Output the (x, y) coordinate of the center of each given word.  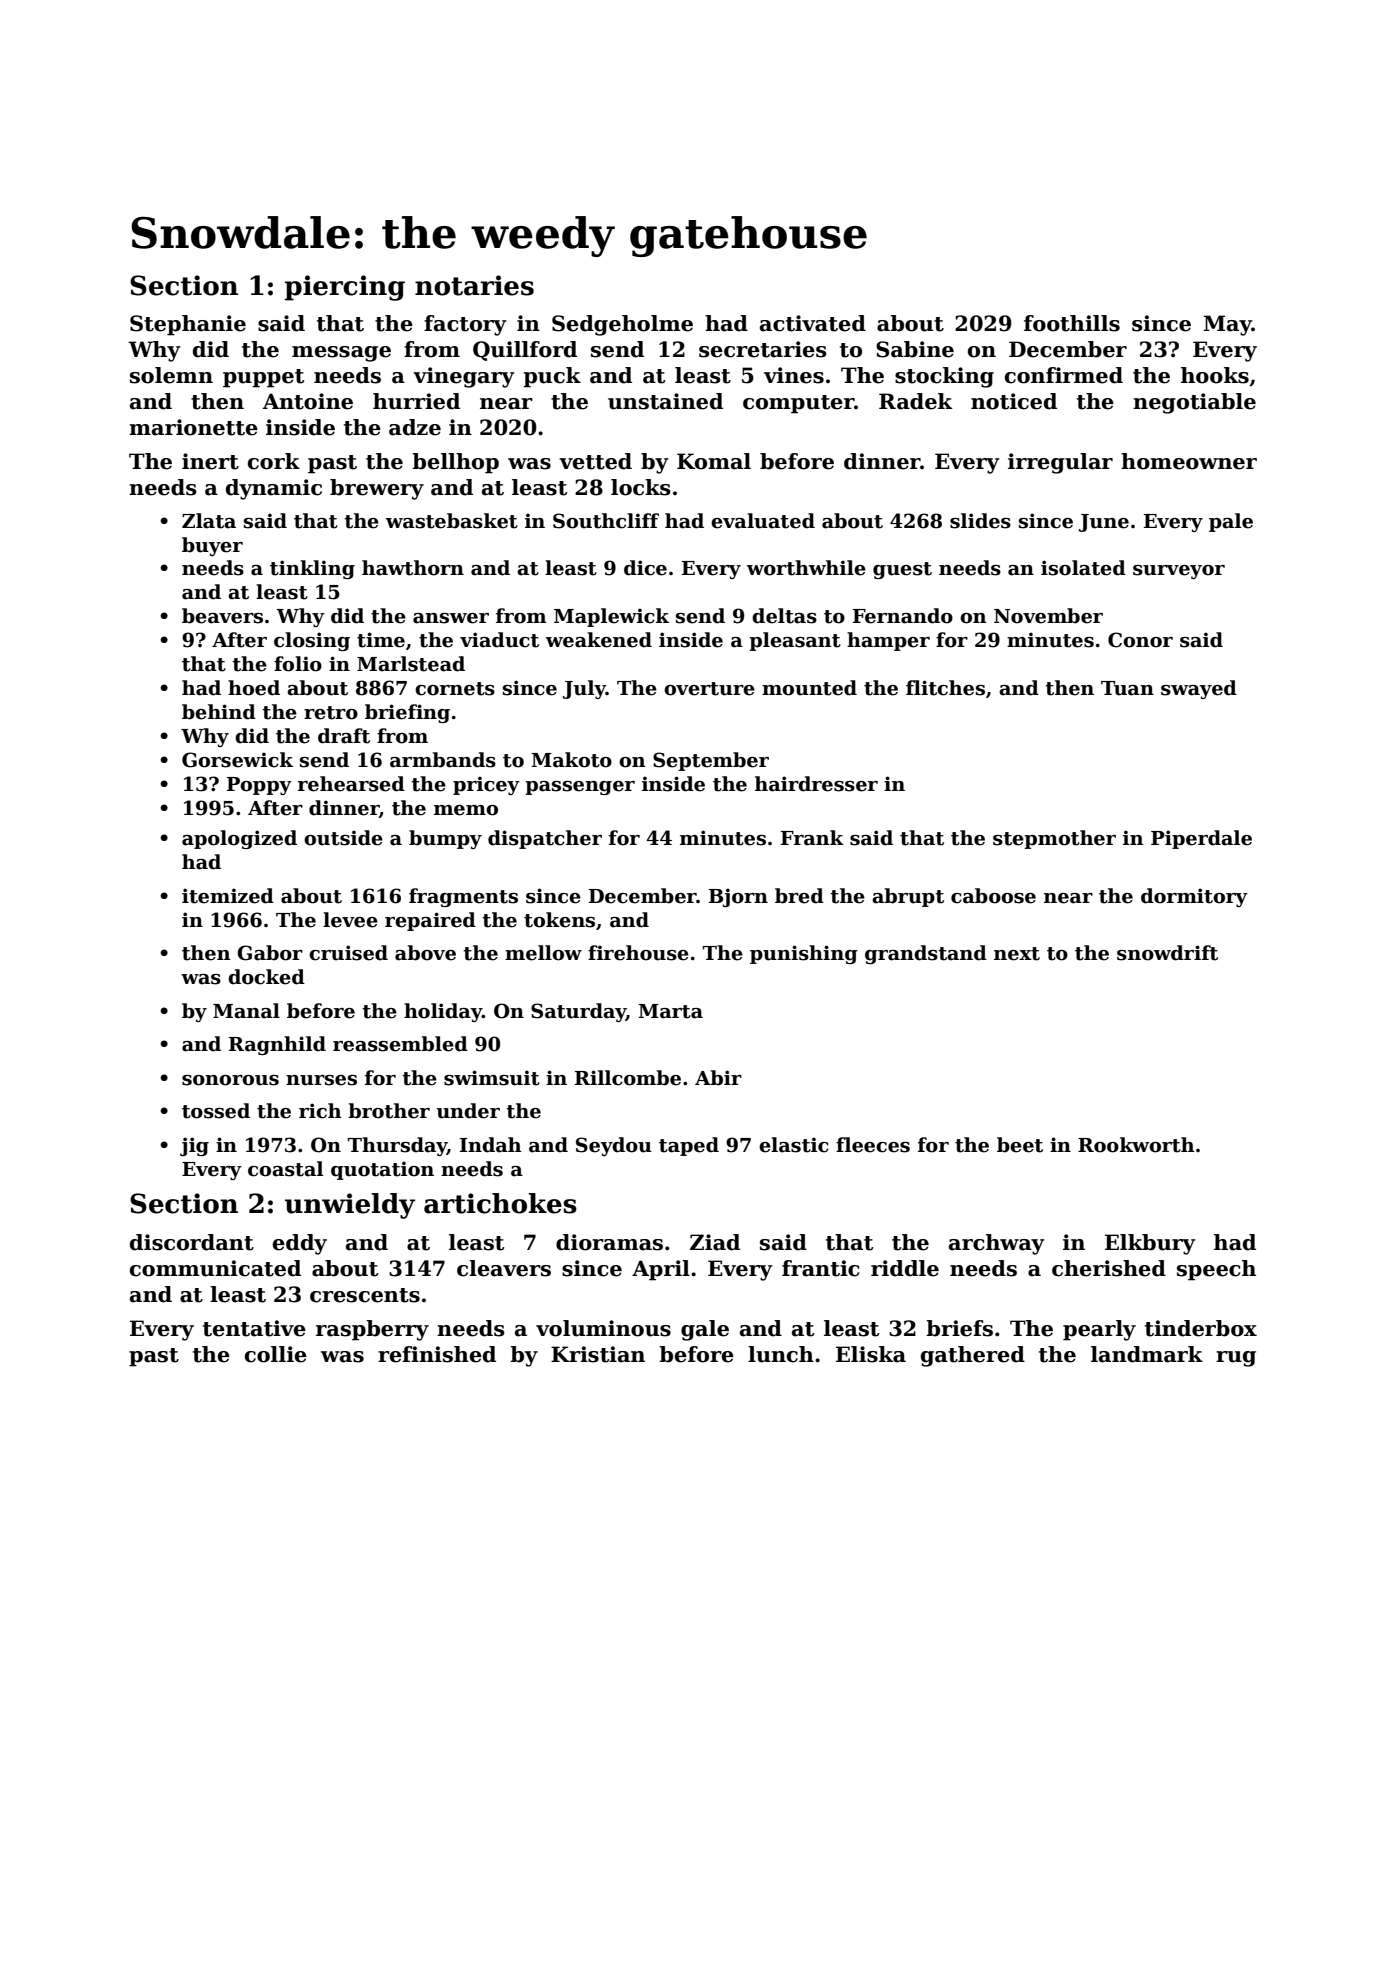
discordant (192, 1242)
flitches (945, 688)
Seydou (614, 1146)
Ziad (715, 1242)
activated (813, 323)
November (1048, 616)
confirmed (1064, 375)
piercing (345, 288)
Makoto (571, 760)
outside (343, 838)
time (381, 640)
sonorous (230, 1080)
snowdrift (1167, 953)
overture (709, 689)
